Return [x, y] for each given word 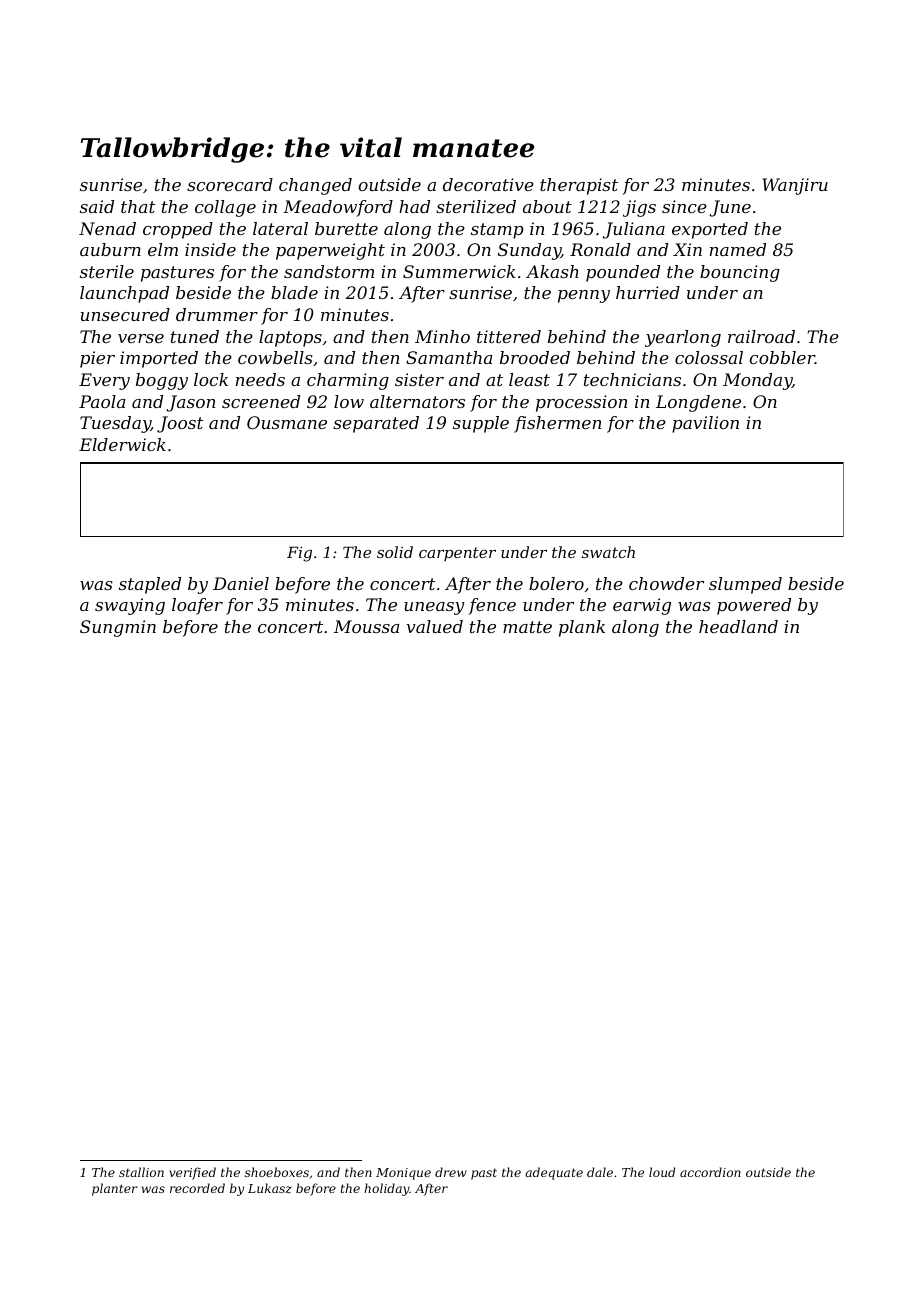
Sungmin [118, 628]
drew [451, 1172]
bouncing [740, 273]
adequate [554, 1173]
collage [225, 208]
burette [346, 228]
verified [192, 1173]
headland [738, 626]
